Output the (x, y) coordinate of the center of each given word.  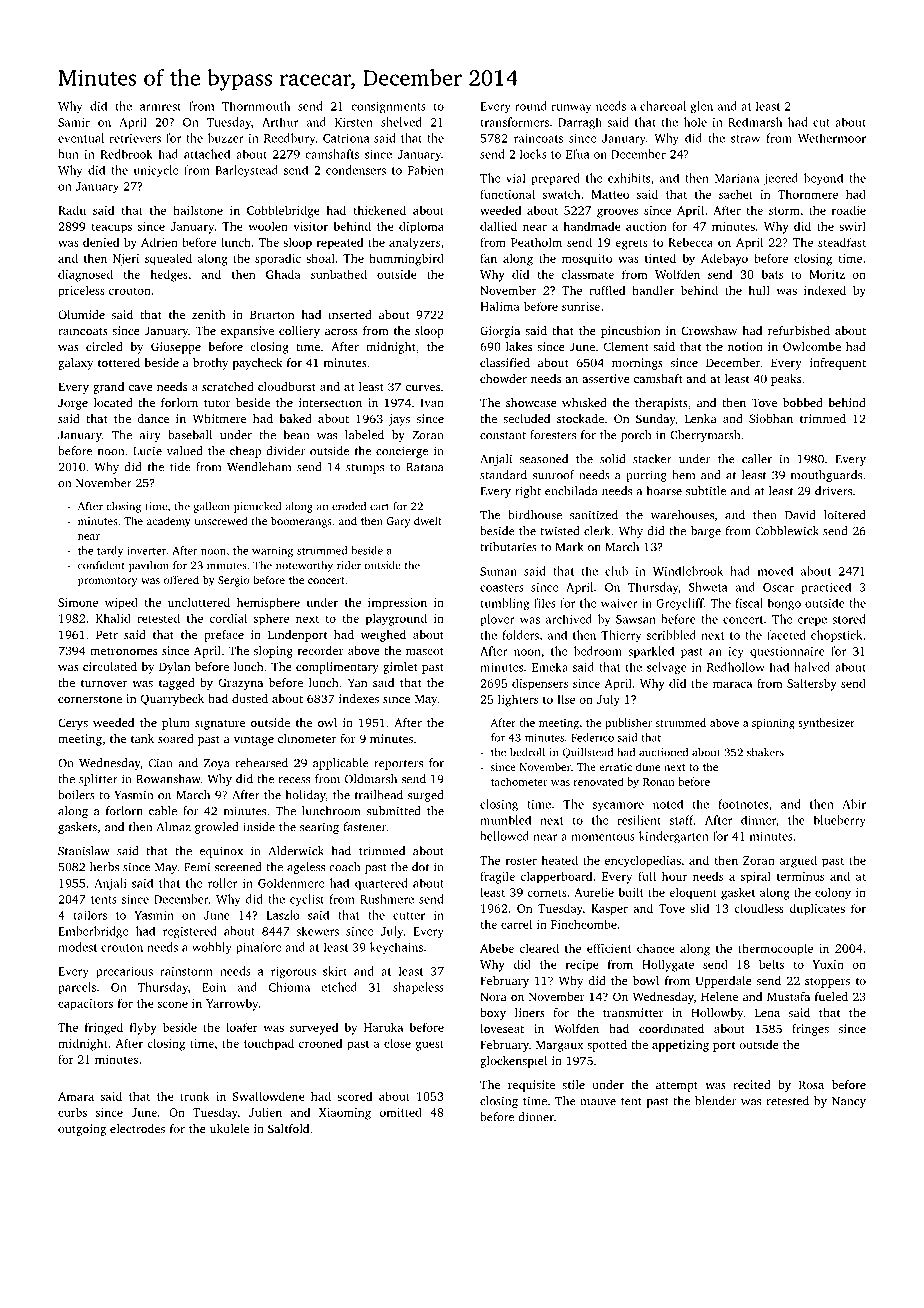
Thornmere (808, 194)
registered (190, 932)
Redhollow (736, 667)
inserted (350, 314)
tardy (110, 551)
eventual (81, 138)
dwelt (428, 520)
